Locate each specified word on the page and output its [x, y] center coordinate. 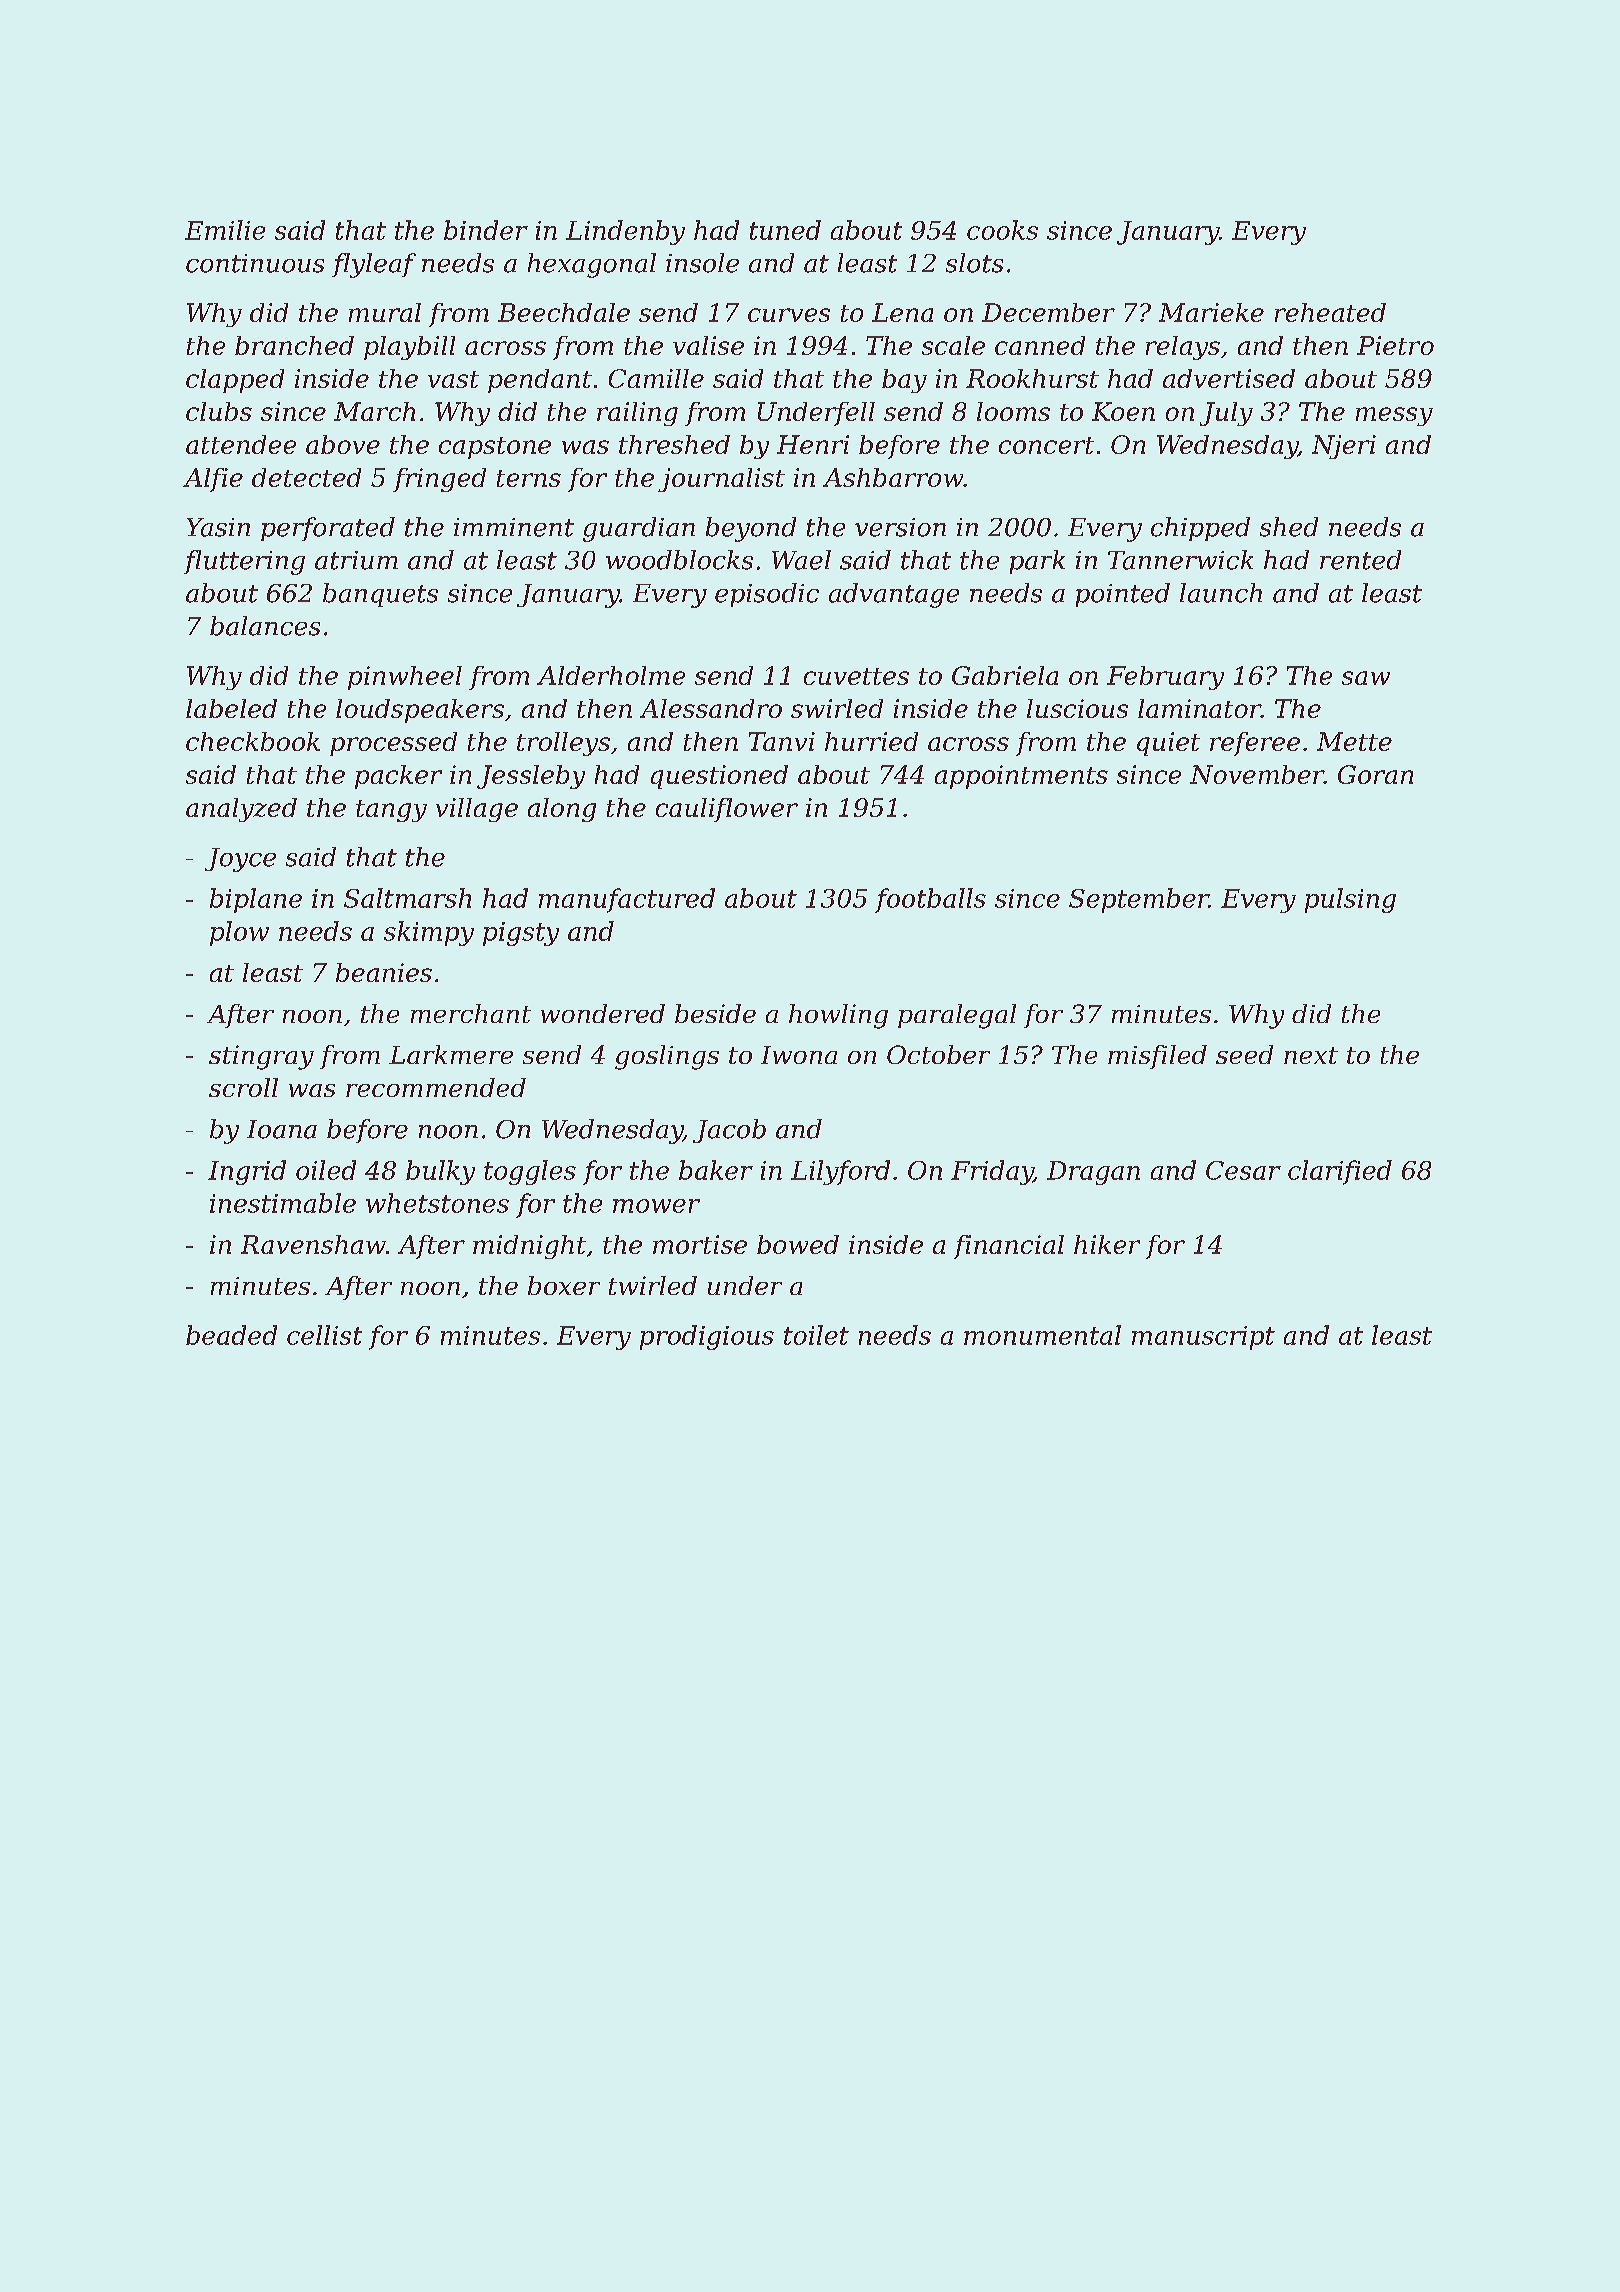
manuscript [1203, 1338]
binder [486, 230]
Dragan [1093, 1173]
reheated [1330, 312]
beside [715, 1013]
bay [904, 381]
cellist [324, 1335]
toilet [816, 1335]
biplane [256, 900]
